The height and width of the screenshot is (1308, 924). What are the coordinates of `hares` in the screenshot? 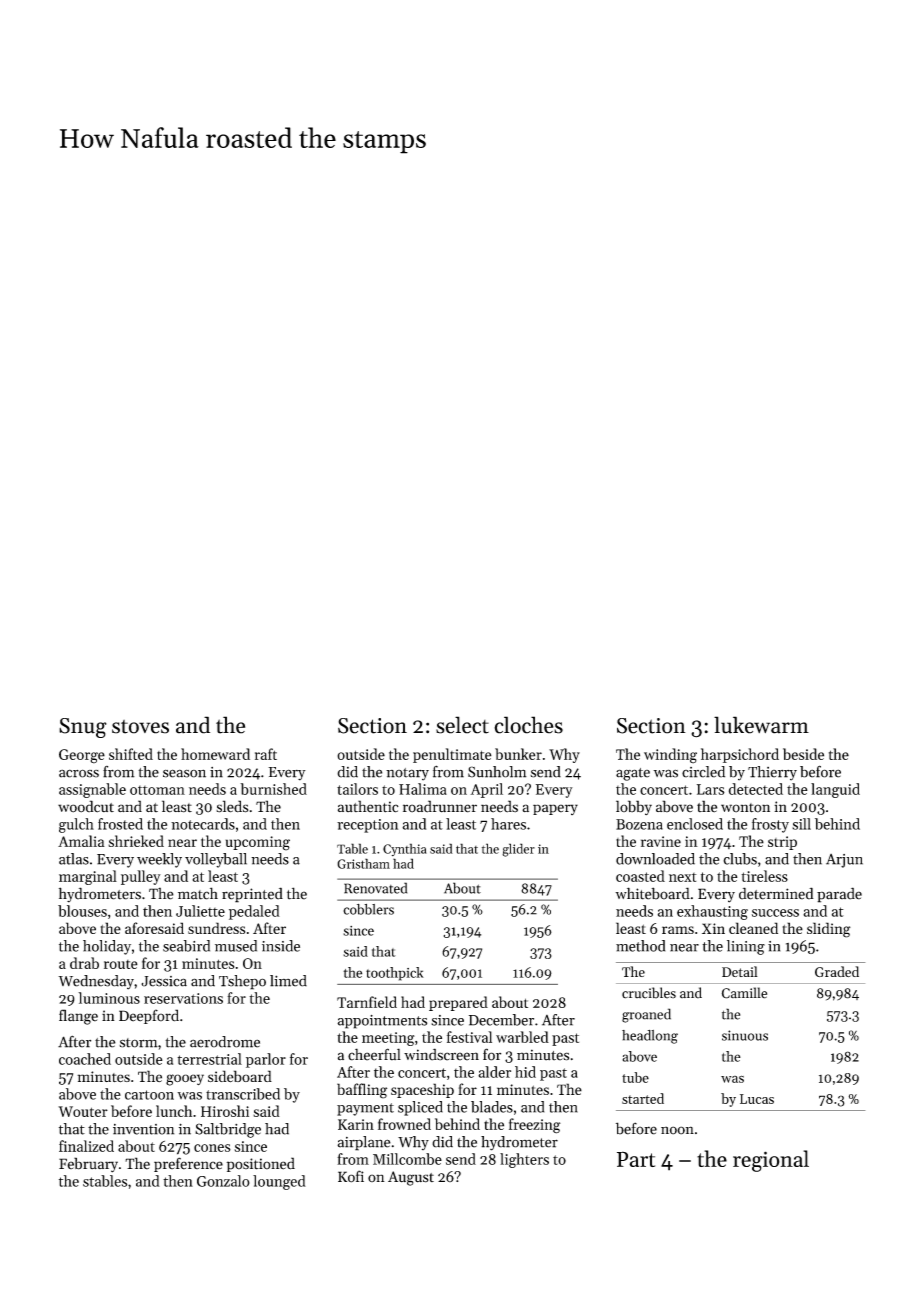 It's located at (508, 824).
